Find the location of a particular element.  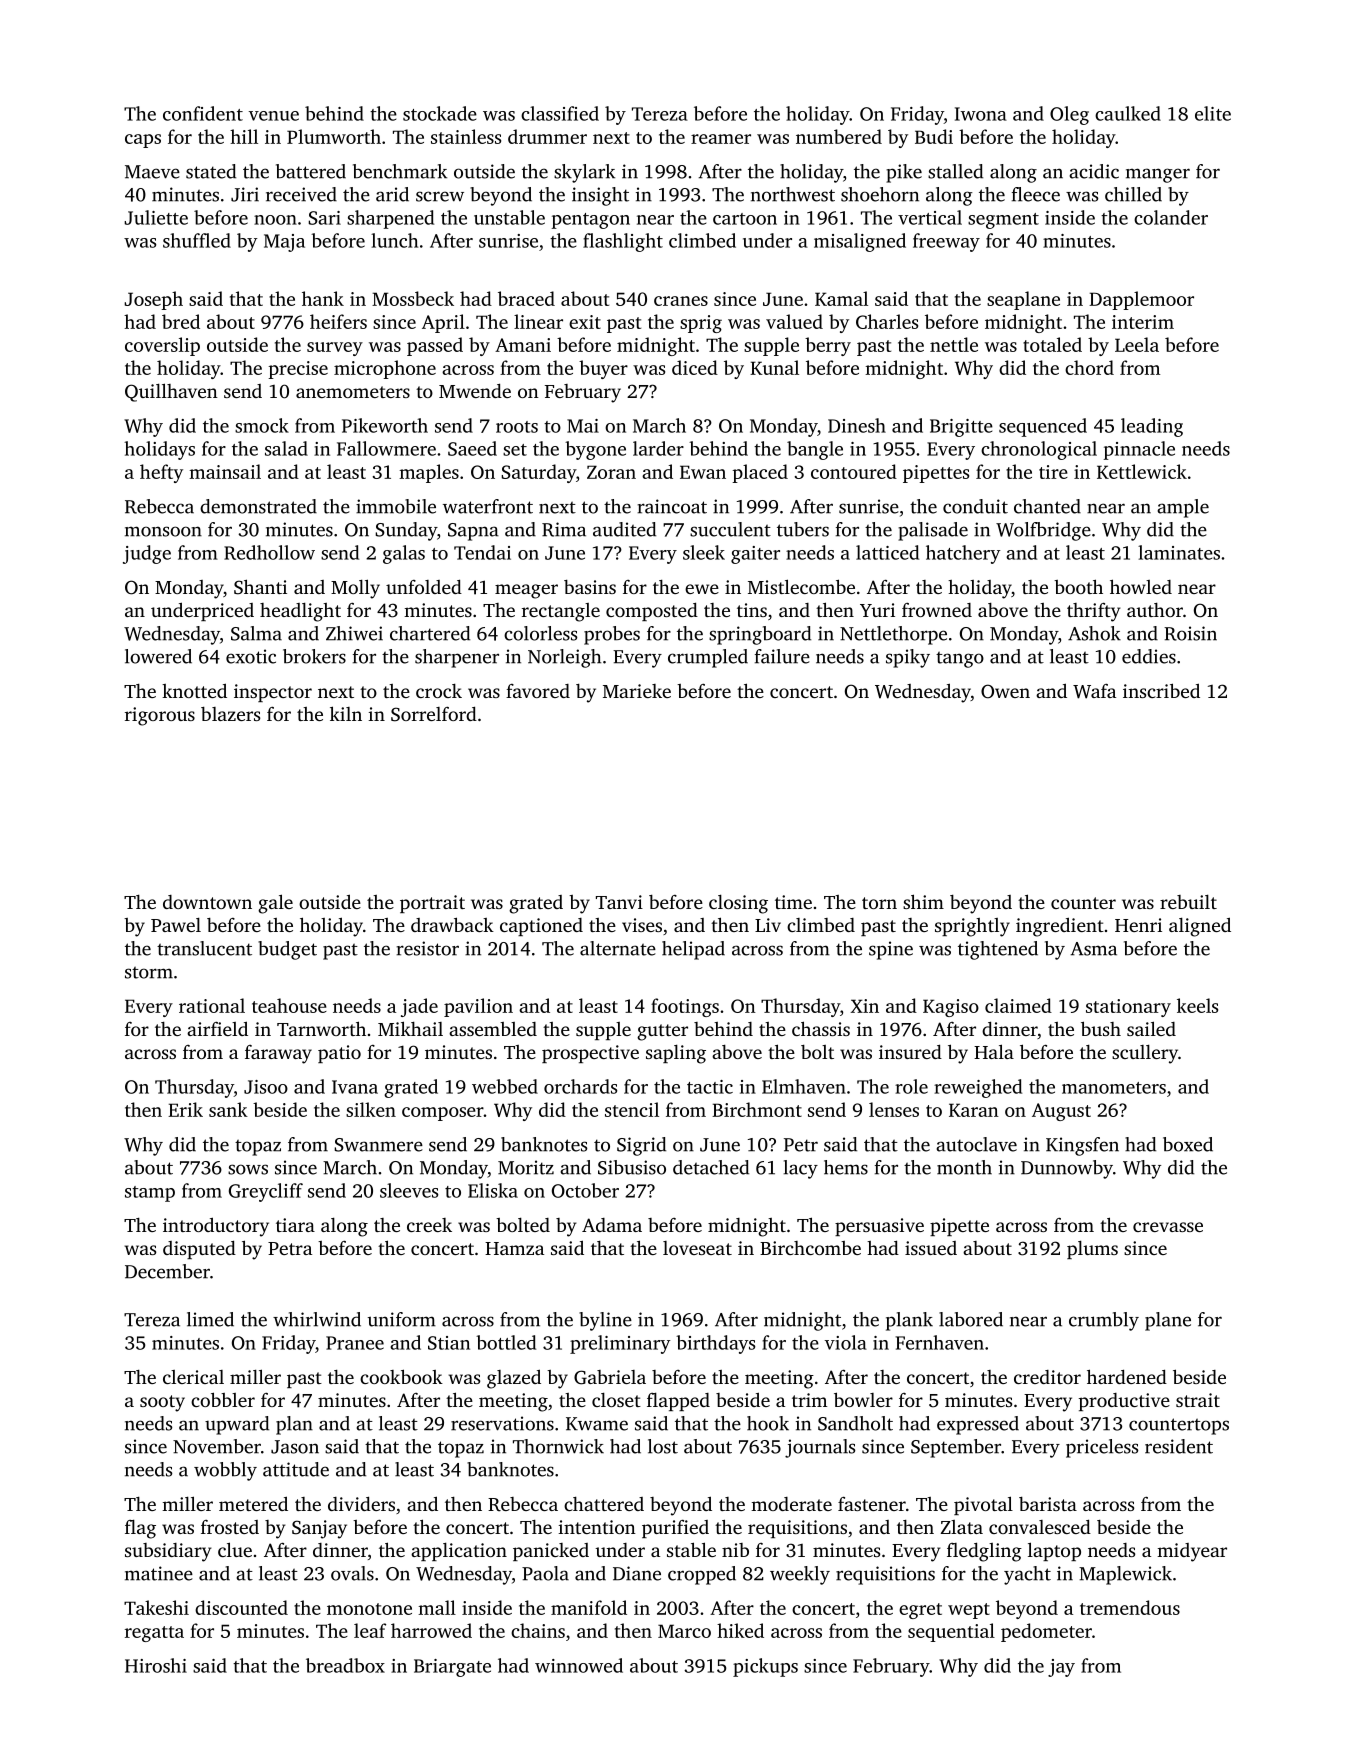

month is located at coordinates (964, 1167).
